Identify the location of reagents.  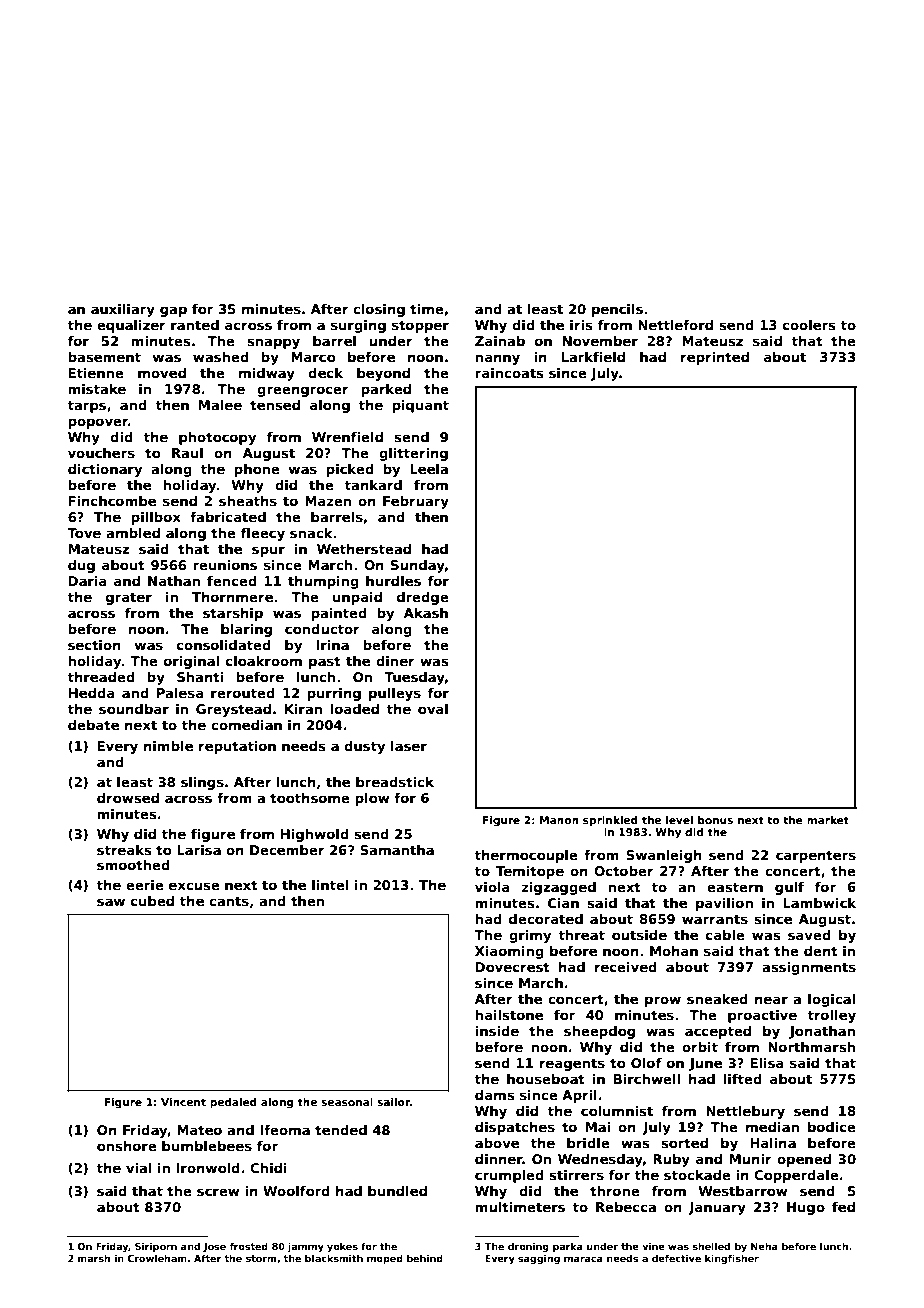
(572, 1064).
